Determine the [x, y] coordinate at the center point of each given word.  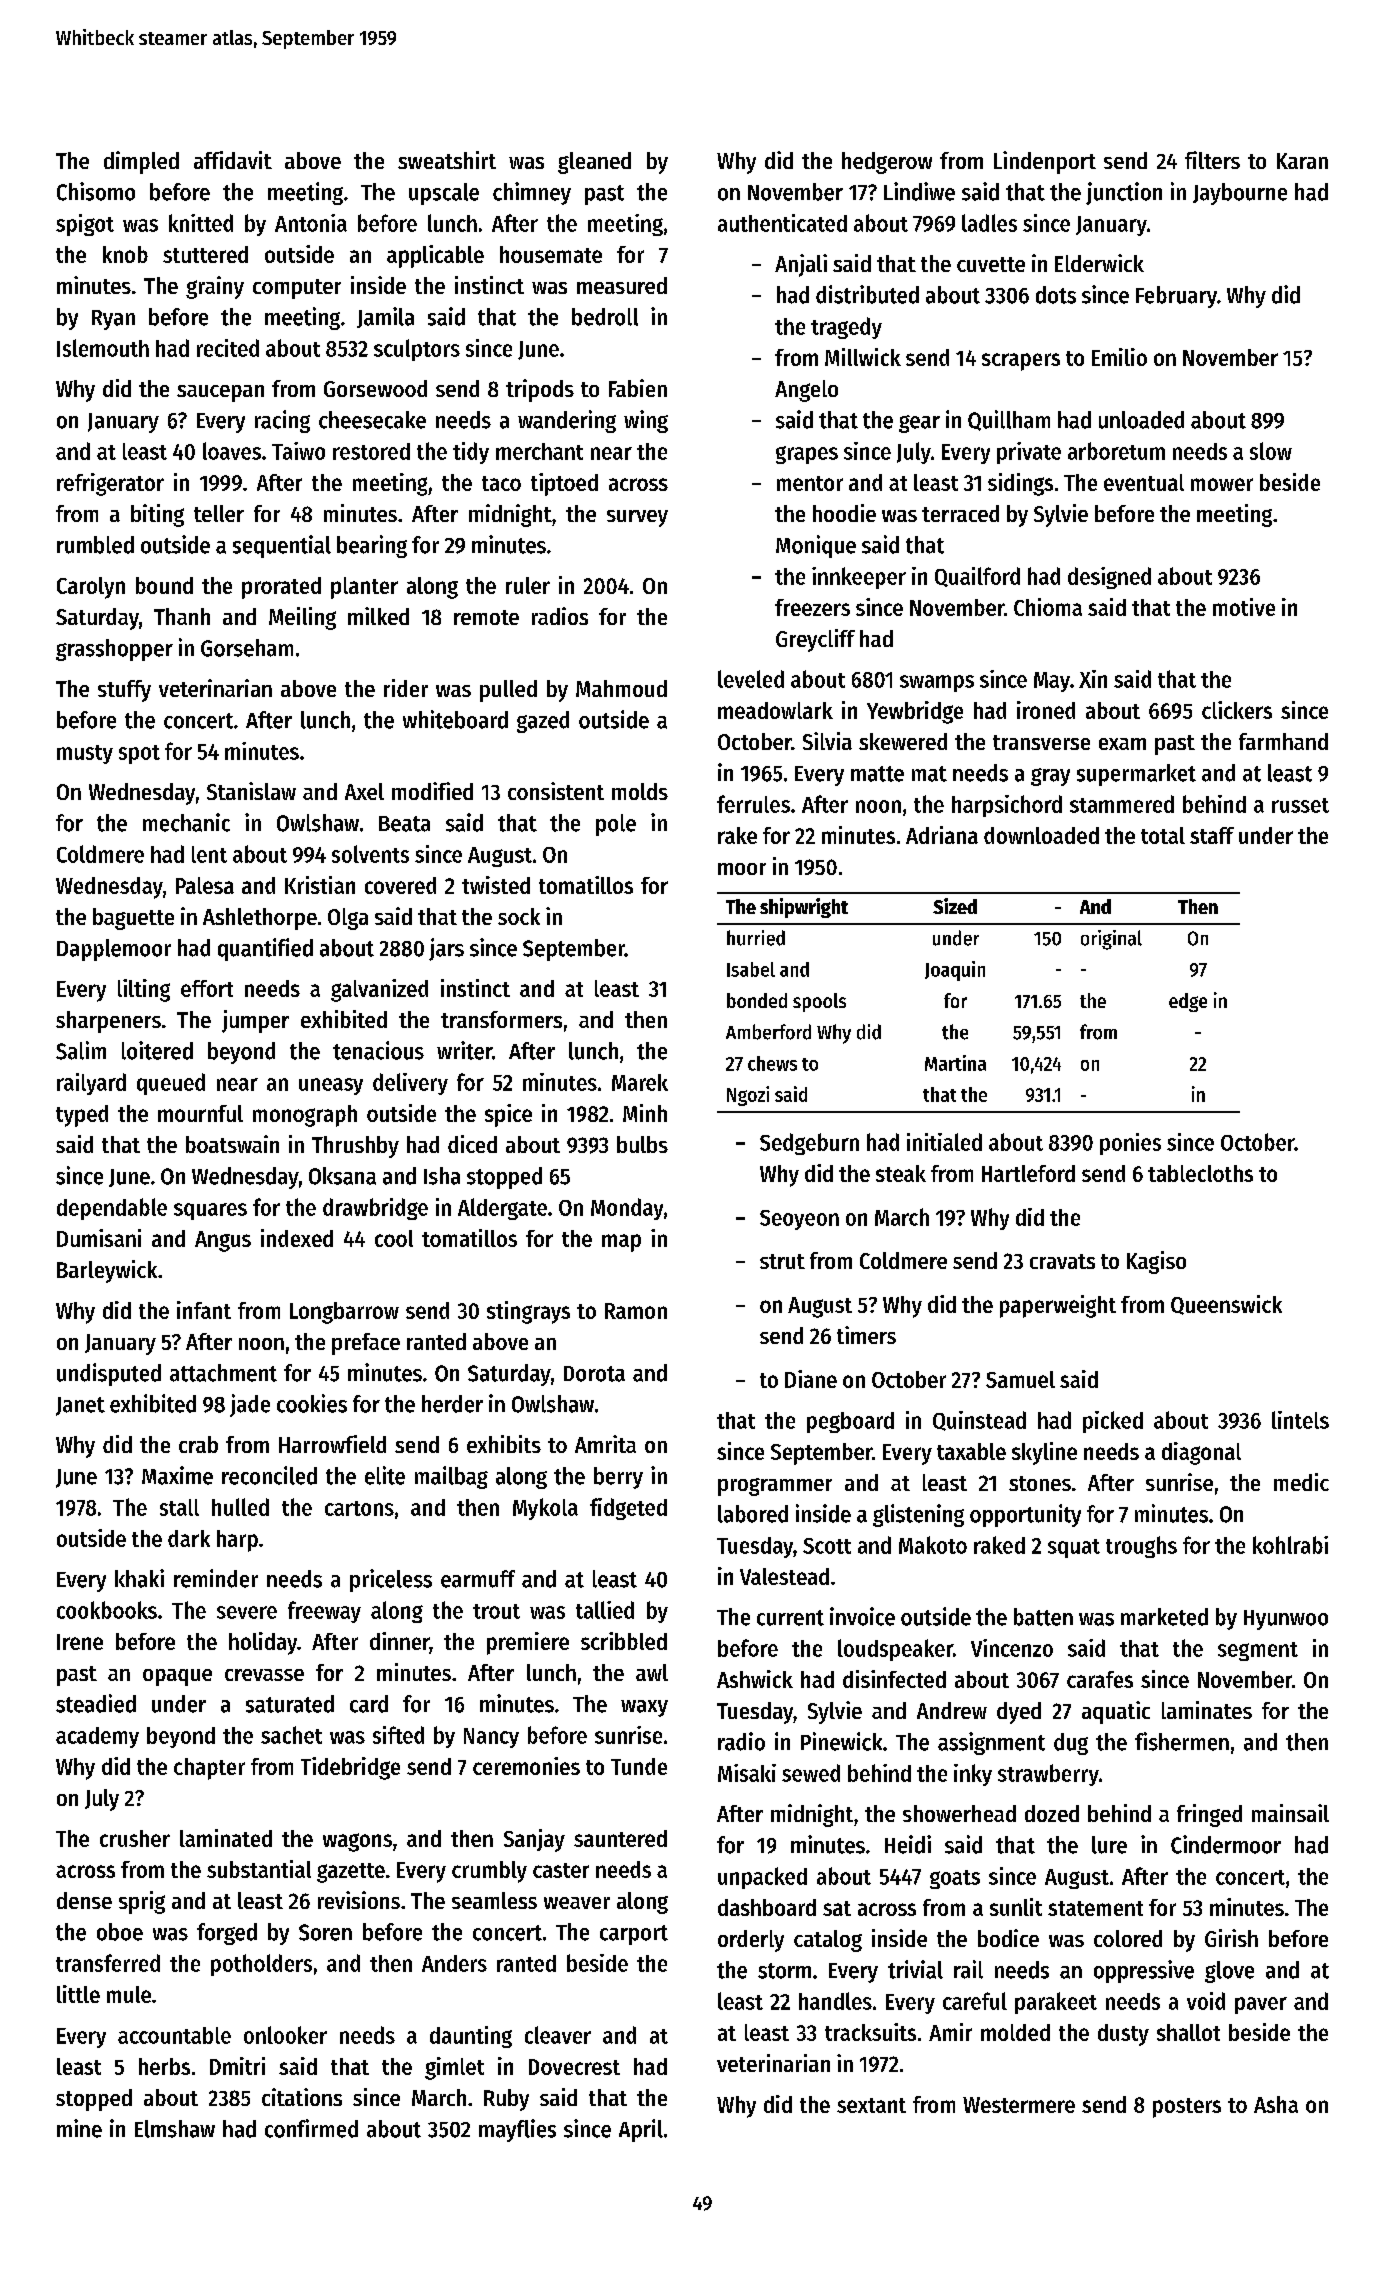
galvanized [379, 990]
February [1176, 297]
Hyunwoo [1286, 1620]
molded [1015, 2032]
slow [1271, 451]
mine [79, 2128]
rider [406, 688]
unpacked [762, 1878]
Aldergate [502, 1209]
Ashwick [755, 1679]
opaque [177, 1677]
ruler [528, 585]
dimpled [141, 162]
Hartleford [1028, 1173]
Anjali [801, 265]
